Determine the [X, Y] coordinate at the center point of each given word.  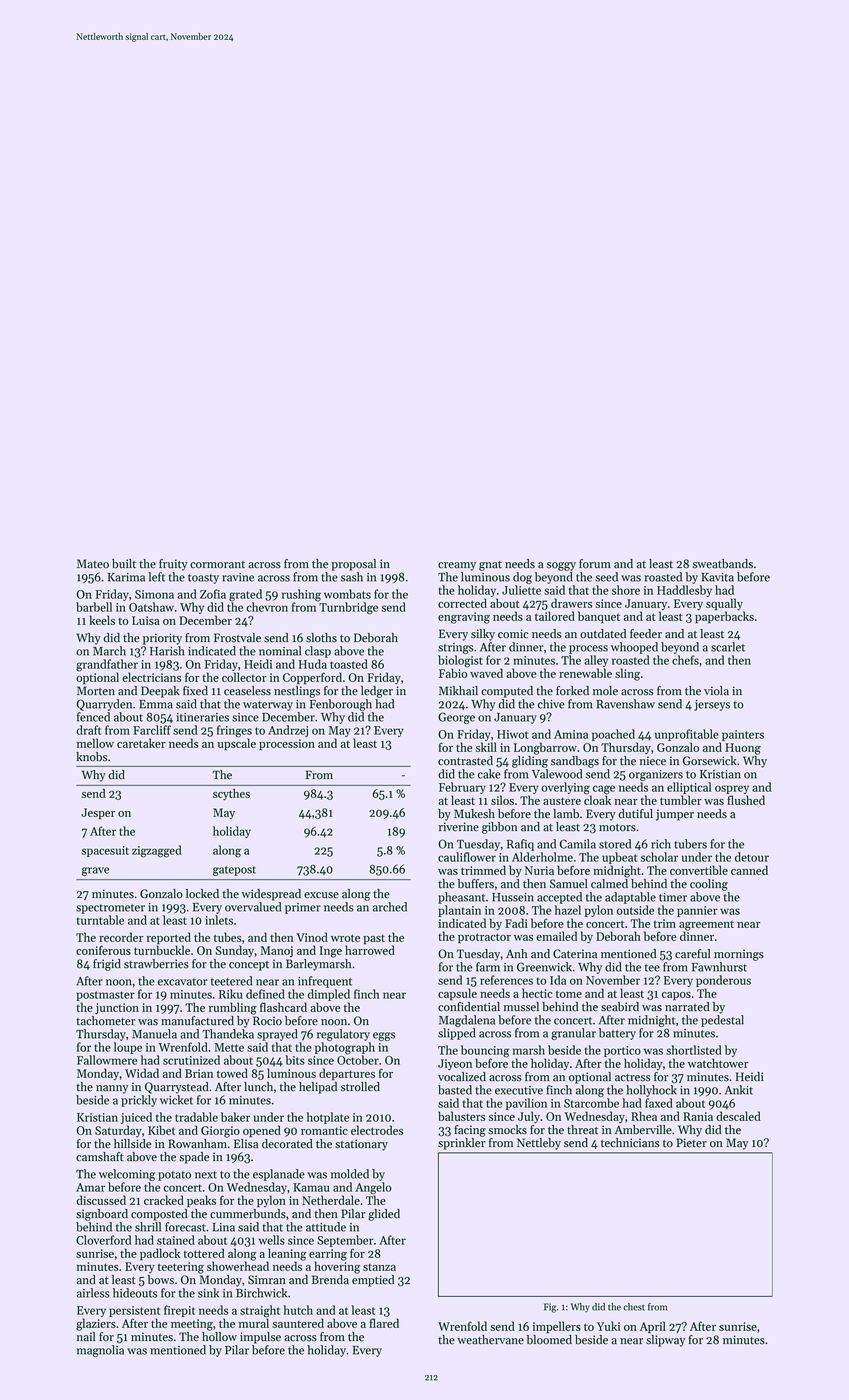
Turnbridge [348, 608]
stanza [379, 1267]
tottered [204, 1253]
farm [488, 967]
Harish [167, 651]
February [462, 788]
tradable [196, 1117]
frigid [107, 965]
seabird [620, 1007]
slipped [457, 1034]
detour [752, 857]
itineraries [202, 717]
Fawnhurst [719, 967]
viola [716, 691]
